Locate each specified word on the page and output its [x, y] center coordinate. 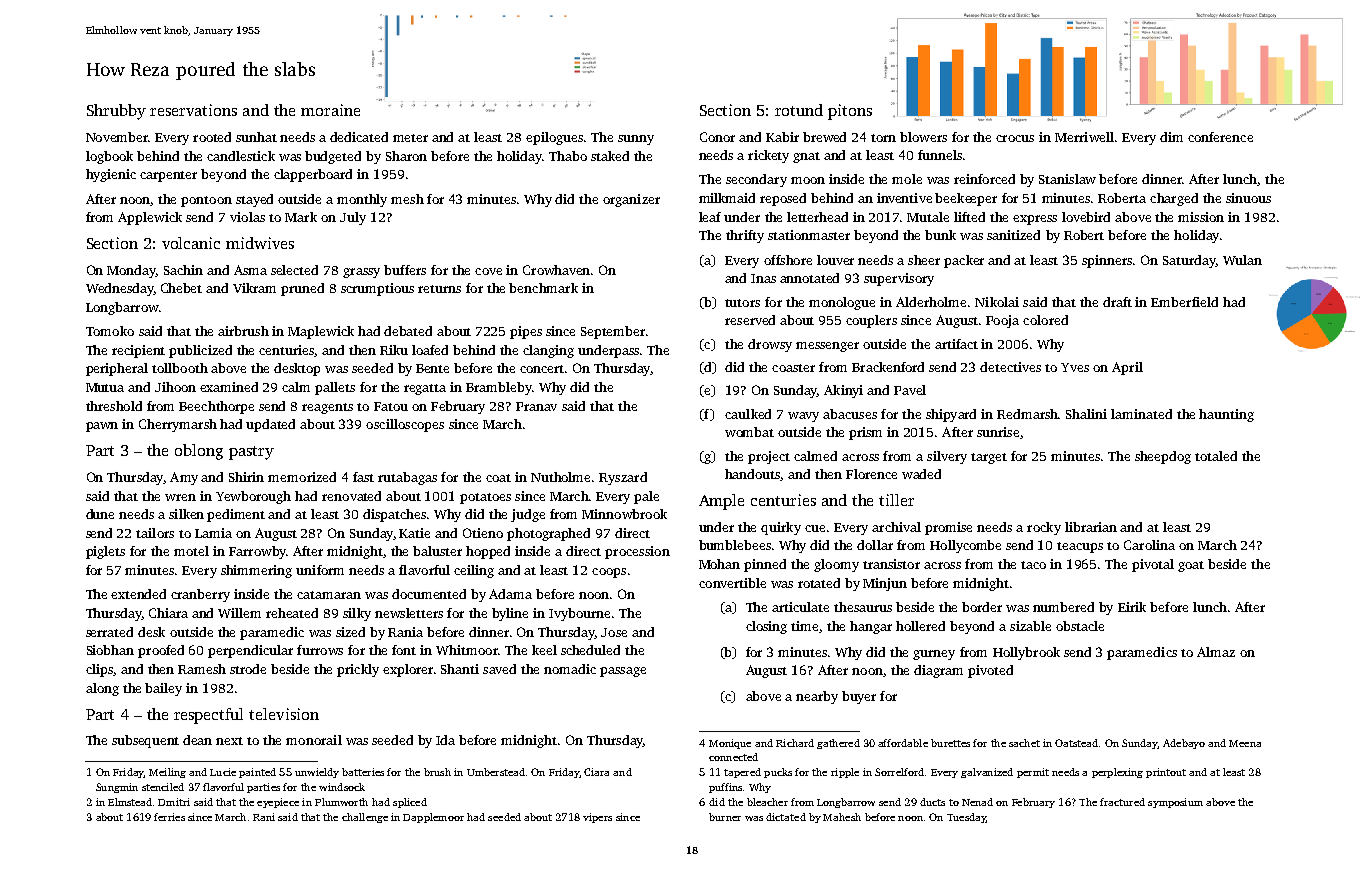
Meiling [167, 773]
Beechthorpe [216, 407]
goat [1191, 566]
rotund [799, 110]
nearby [817, 697]
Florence [871, 474]
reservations [193, 110]
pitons [850, 112]
